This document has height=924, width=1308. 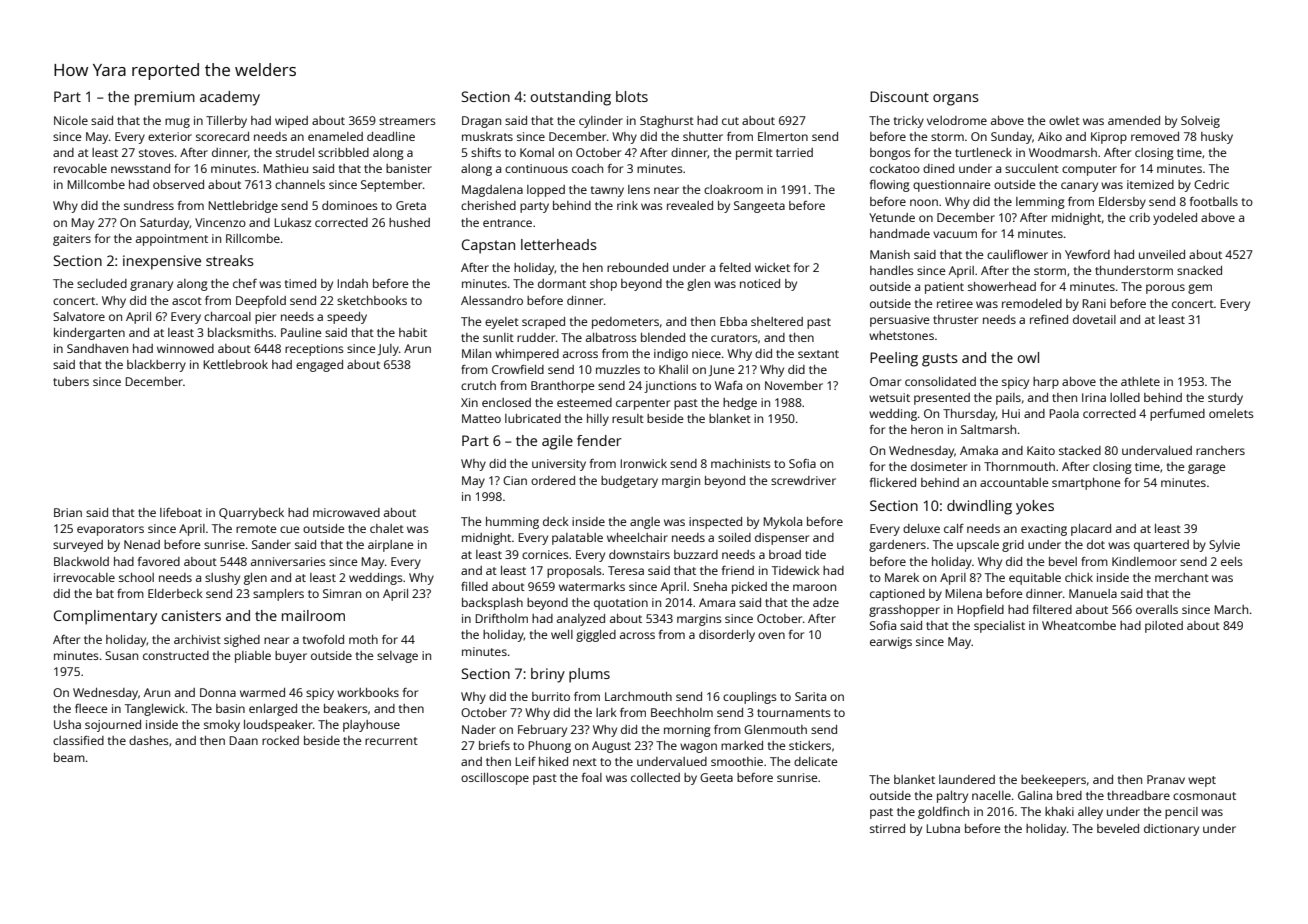 I want to click on exterior, so click(x=170, y=136).
